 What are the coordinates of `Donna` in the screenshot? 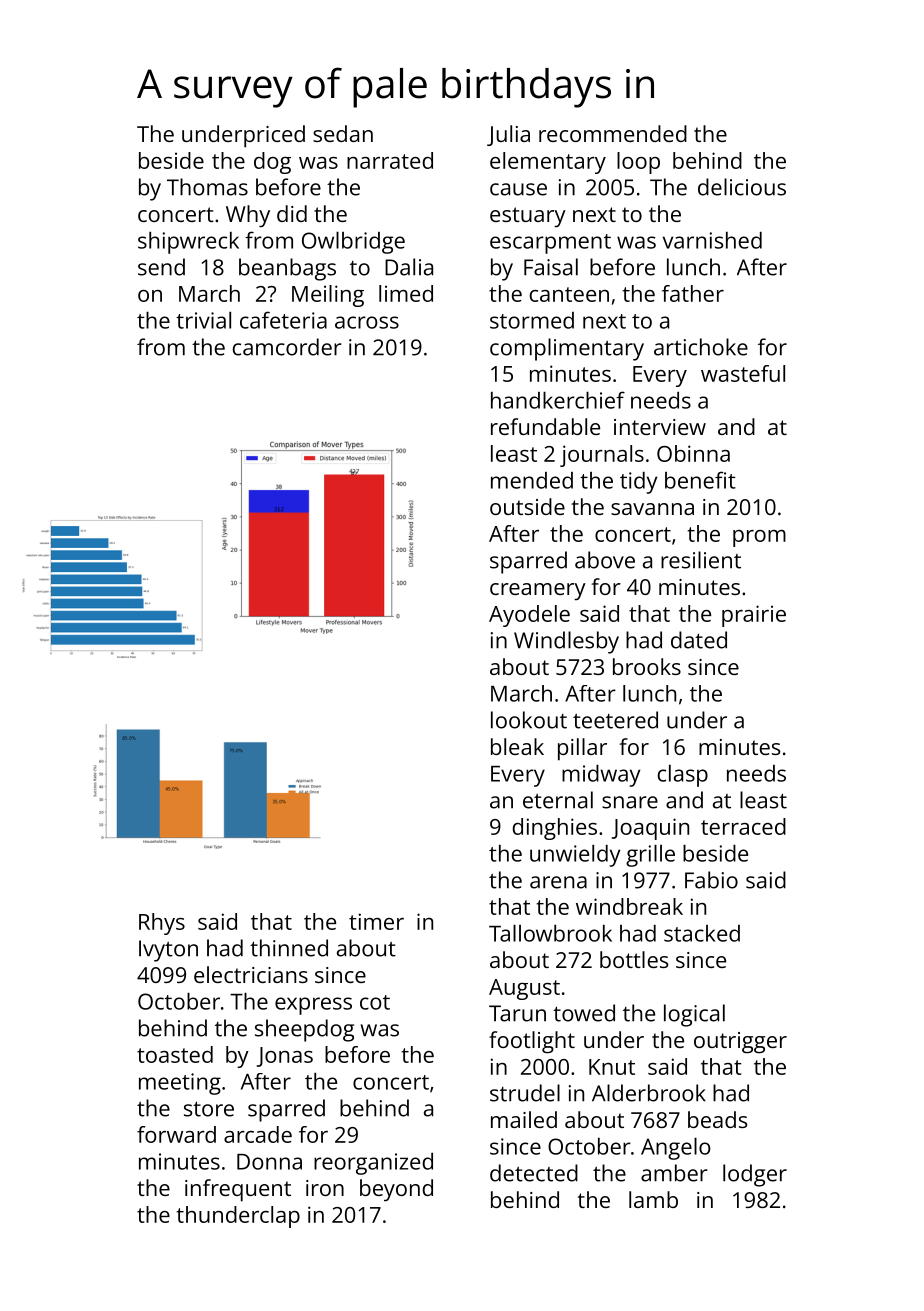 It's located at (269, 1162).
